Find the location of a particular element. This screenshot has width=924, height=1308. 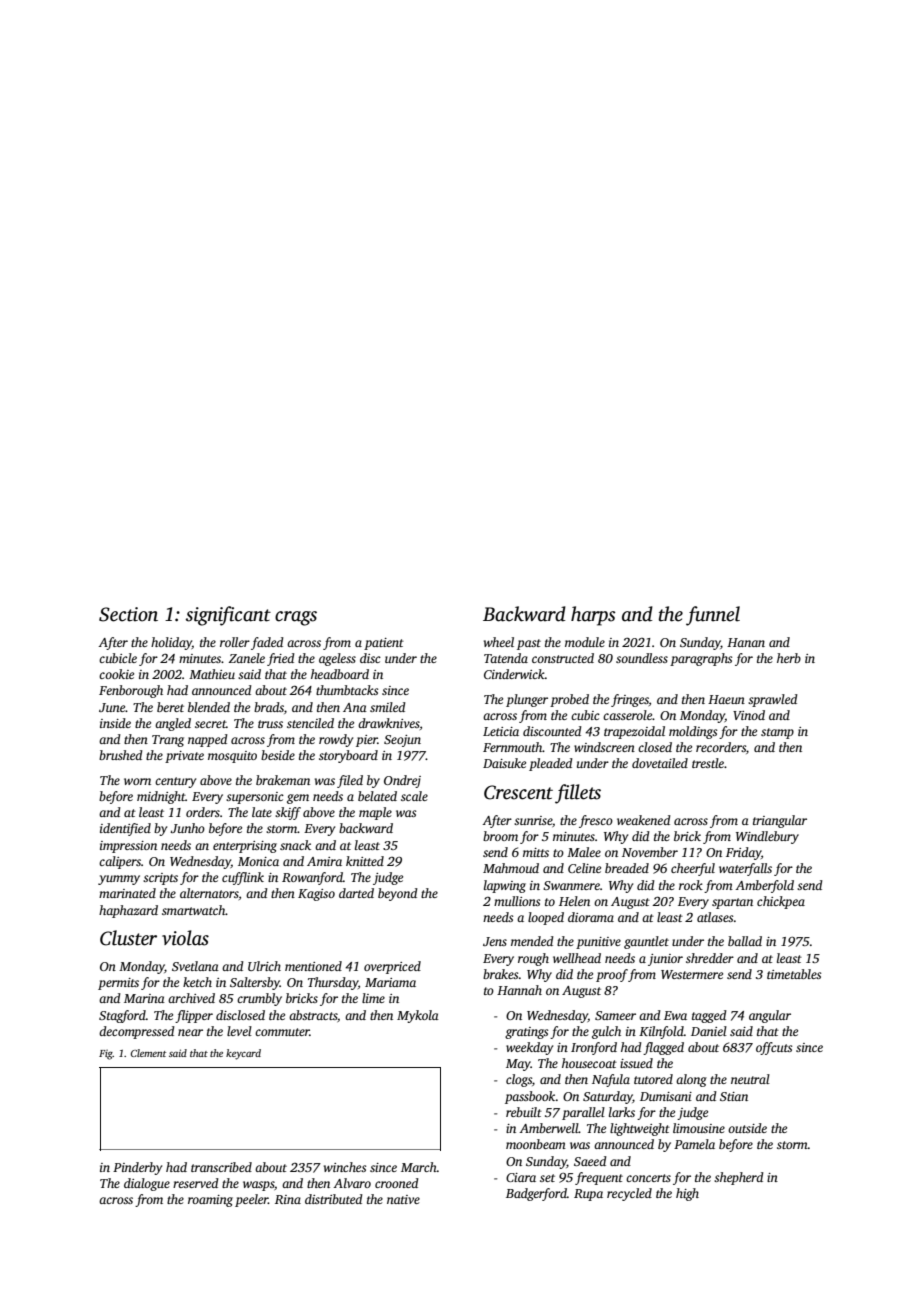

Jens is located at coordinates (495, 941).
